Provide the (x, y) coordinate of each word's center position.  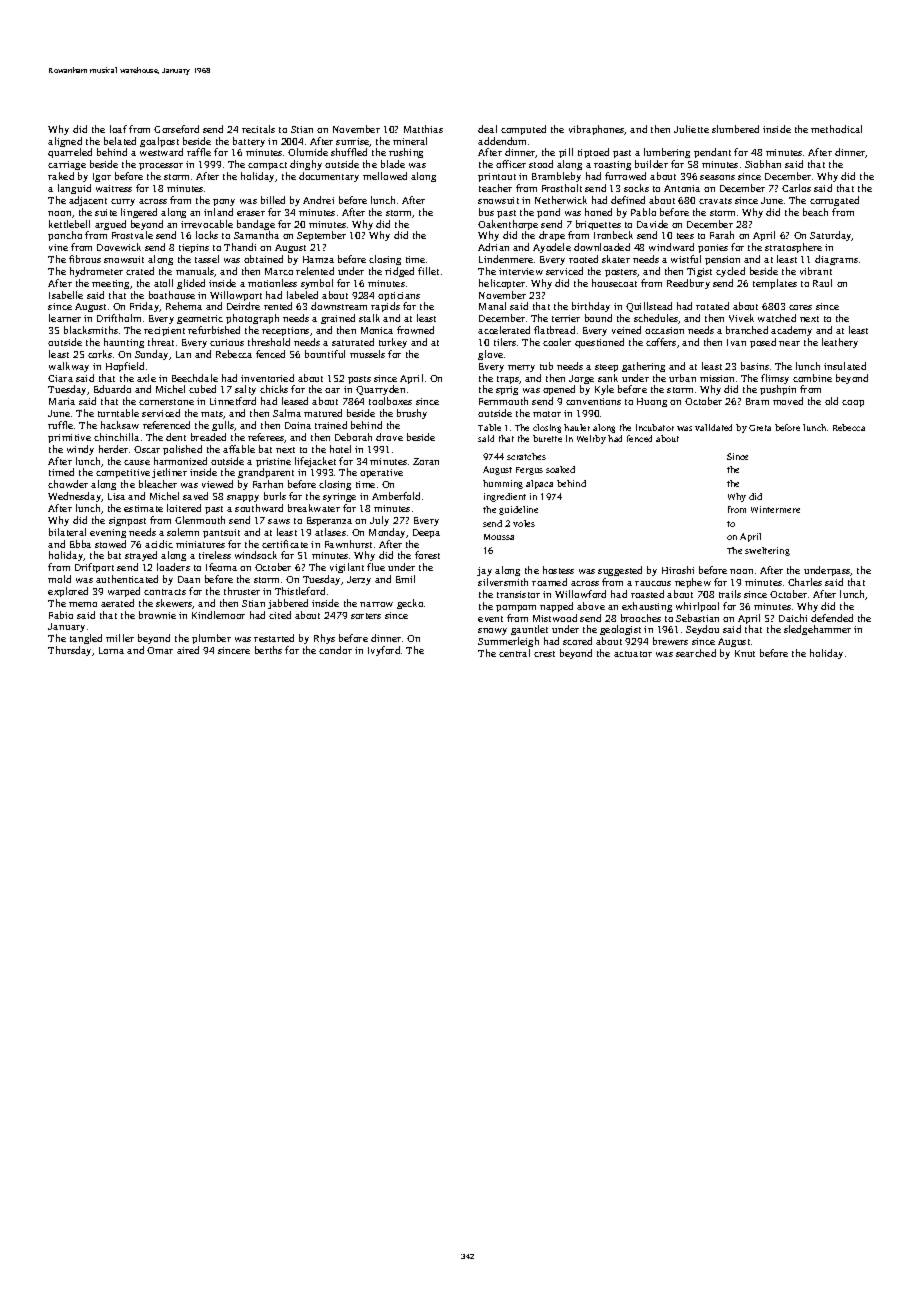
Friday (145, 307)
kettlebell (69, 224)
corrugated (834, 201)
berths (268, 650)
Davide (652, 224)
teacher (495, 188)
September (321, 236)
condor (335, 650)
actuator (633, 654)
